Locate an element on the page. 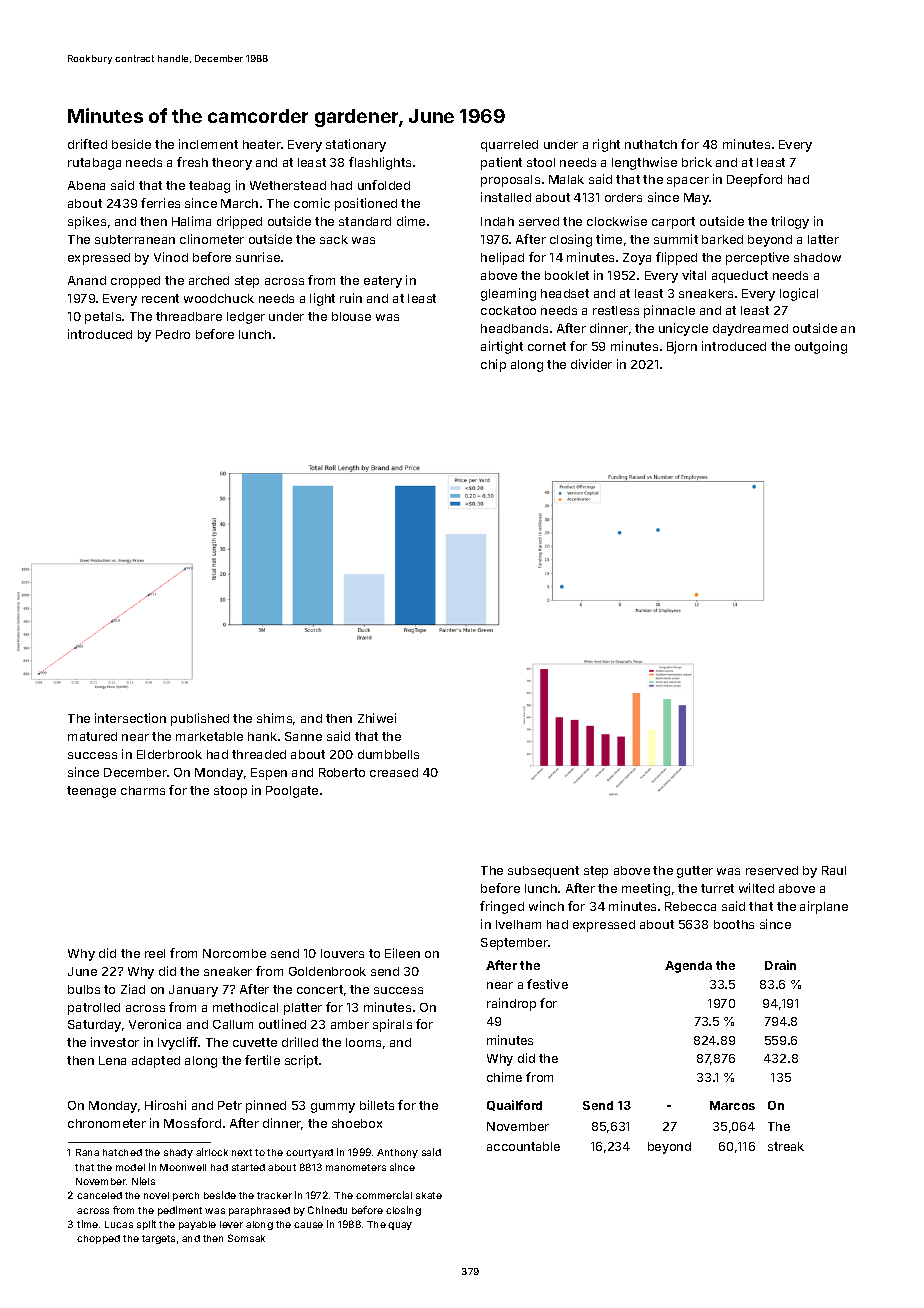 This image has height=1308, width=924. stoop is located at coordinates (230, 792).
